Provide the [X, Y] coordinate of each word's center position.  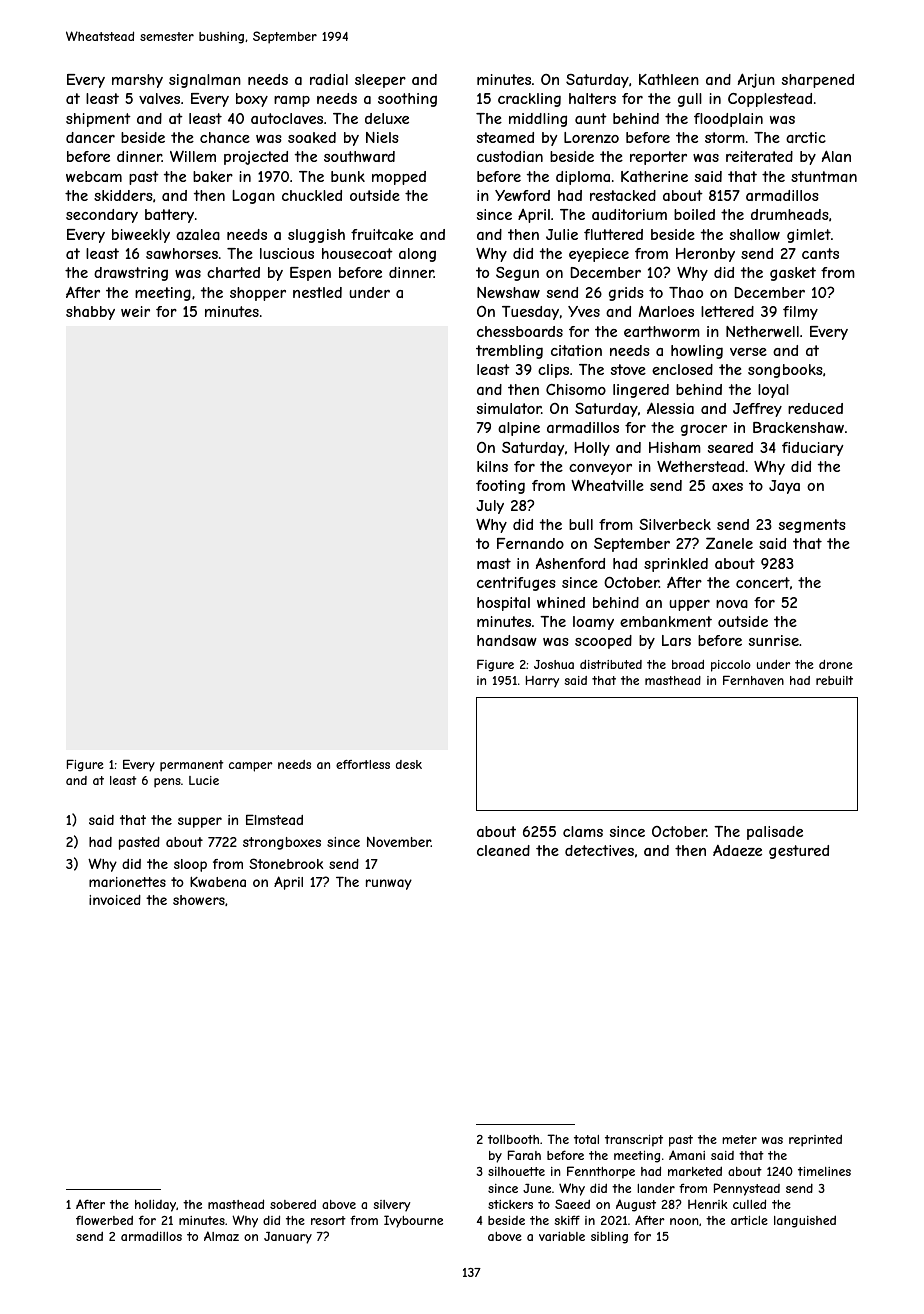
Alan [836, 156]
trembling [509, 352]
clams [583, 831]
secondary [102, 216]
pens [167, 783]
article [749, 1220]
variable [562, 1236]
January [288, 1237]
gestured [799, 852]
